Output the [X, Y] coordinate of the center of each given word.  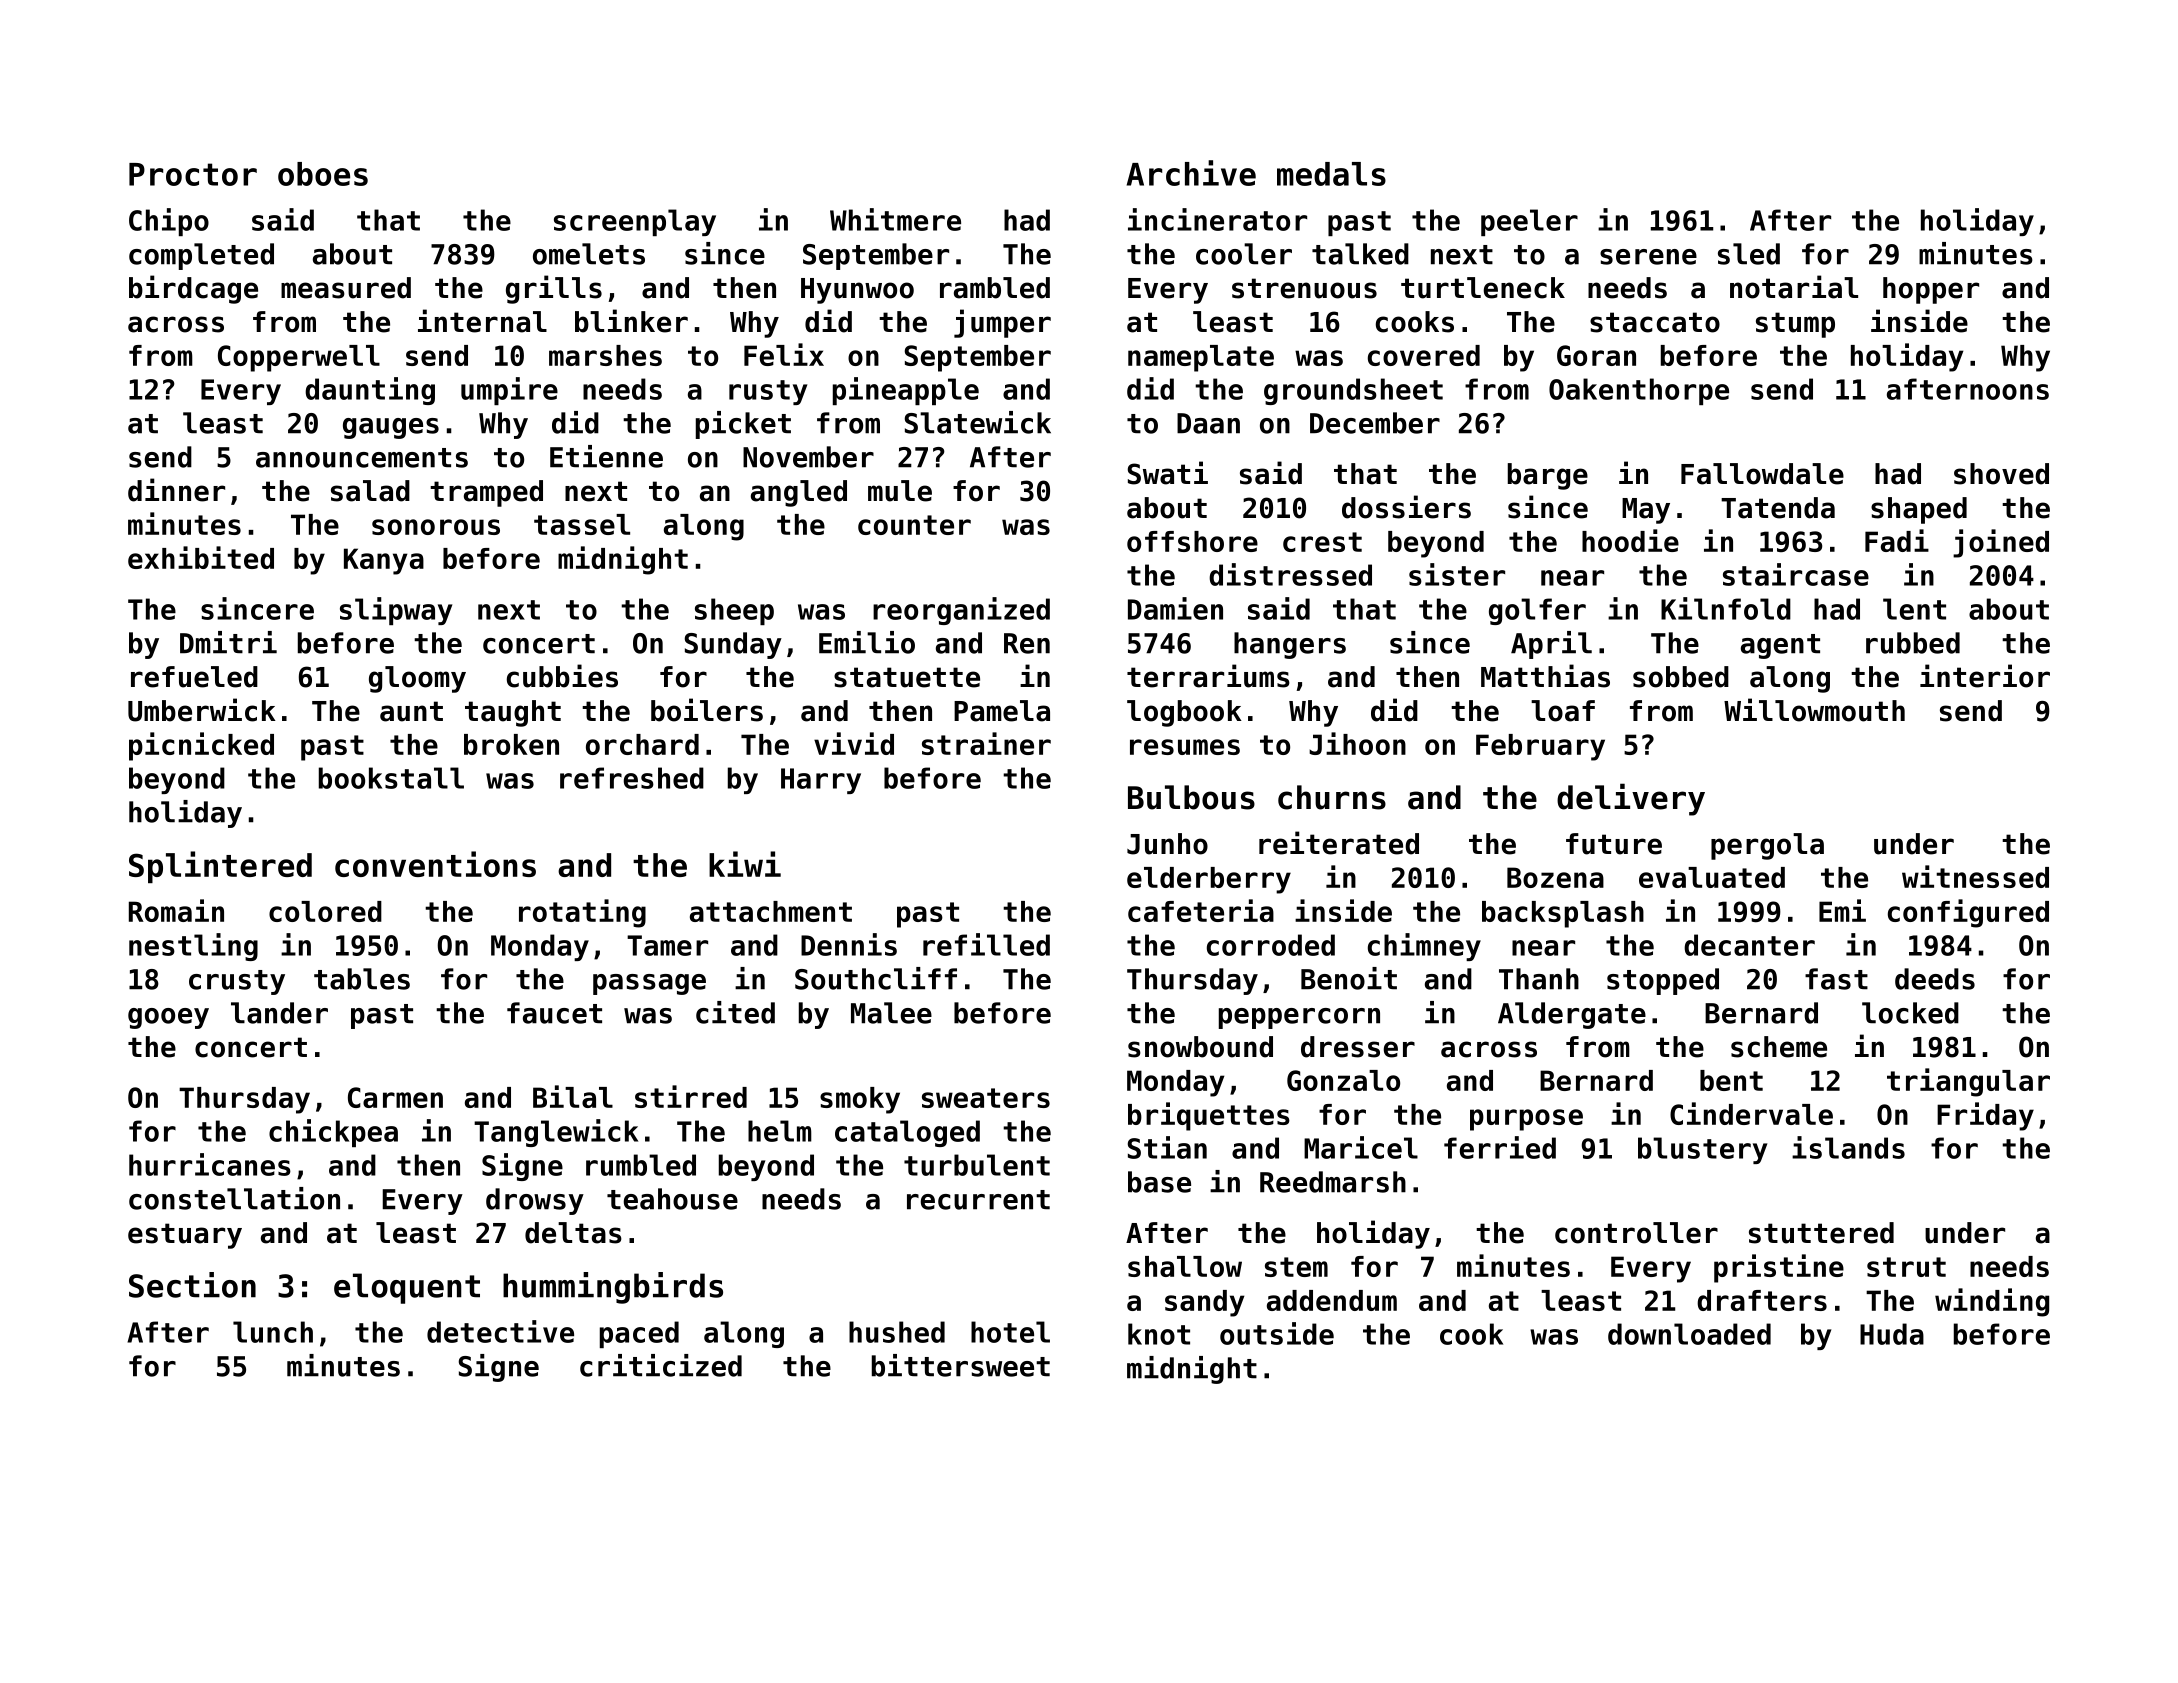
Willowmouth [1814, 710]
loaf [1563, 711]
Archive [1191, 173]
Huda [1892, 1334]
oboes [323, 174]
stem [1296, 1267]
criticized [661, 1365]
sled [1749, 254]
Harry [821, 781]
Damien [1175, 608]
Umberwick [202, 710]
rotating [582, 913]
